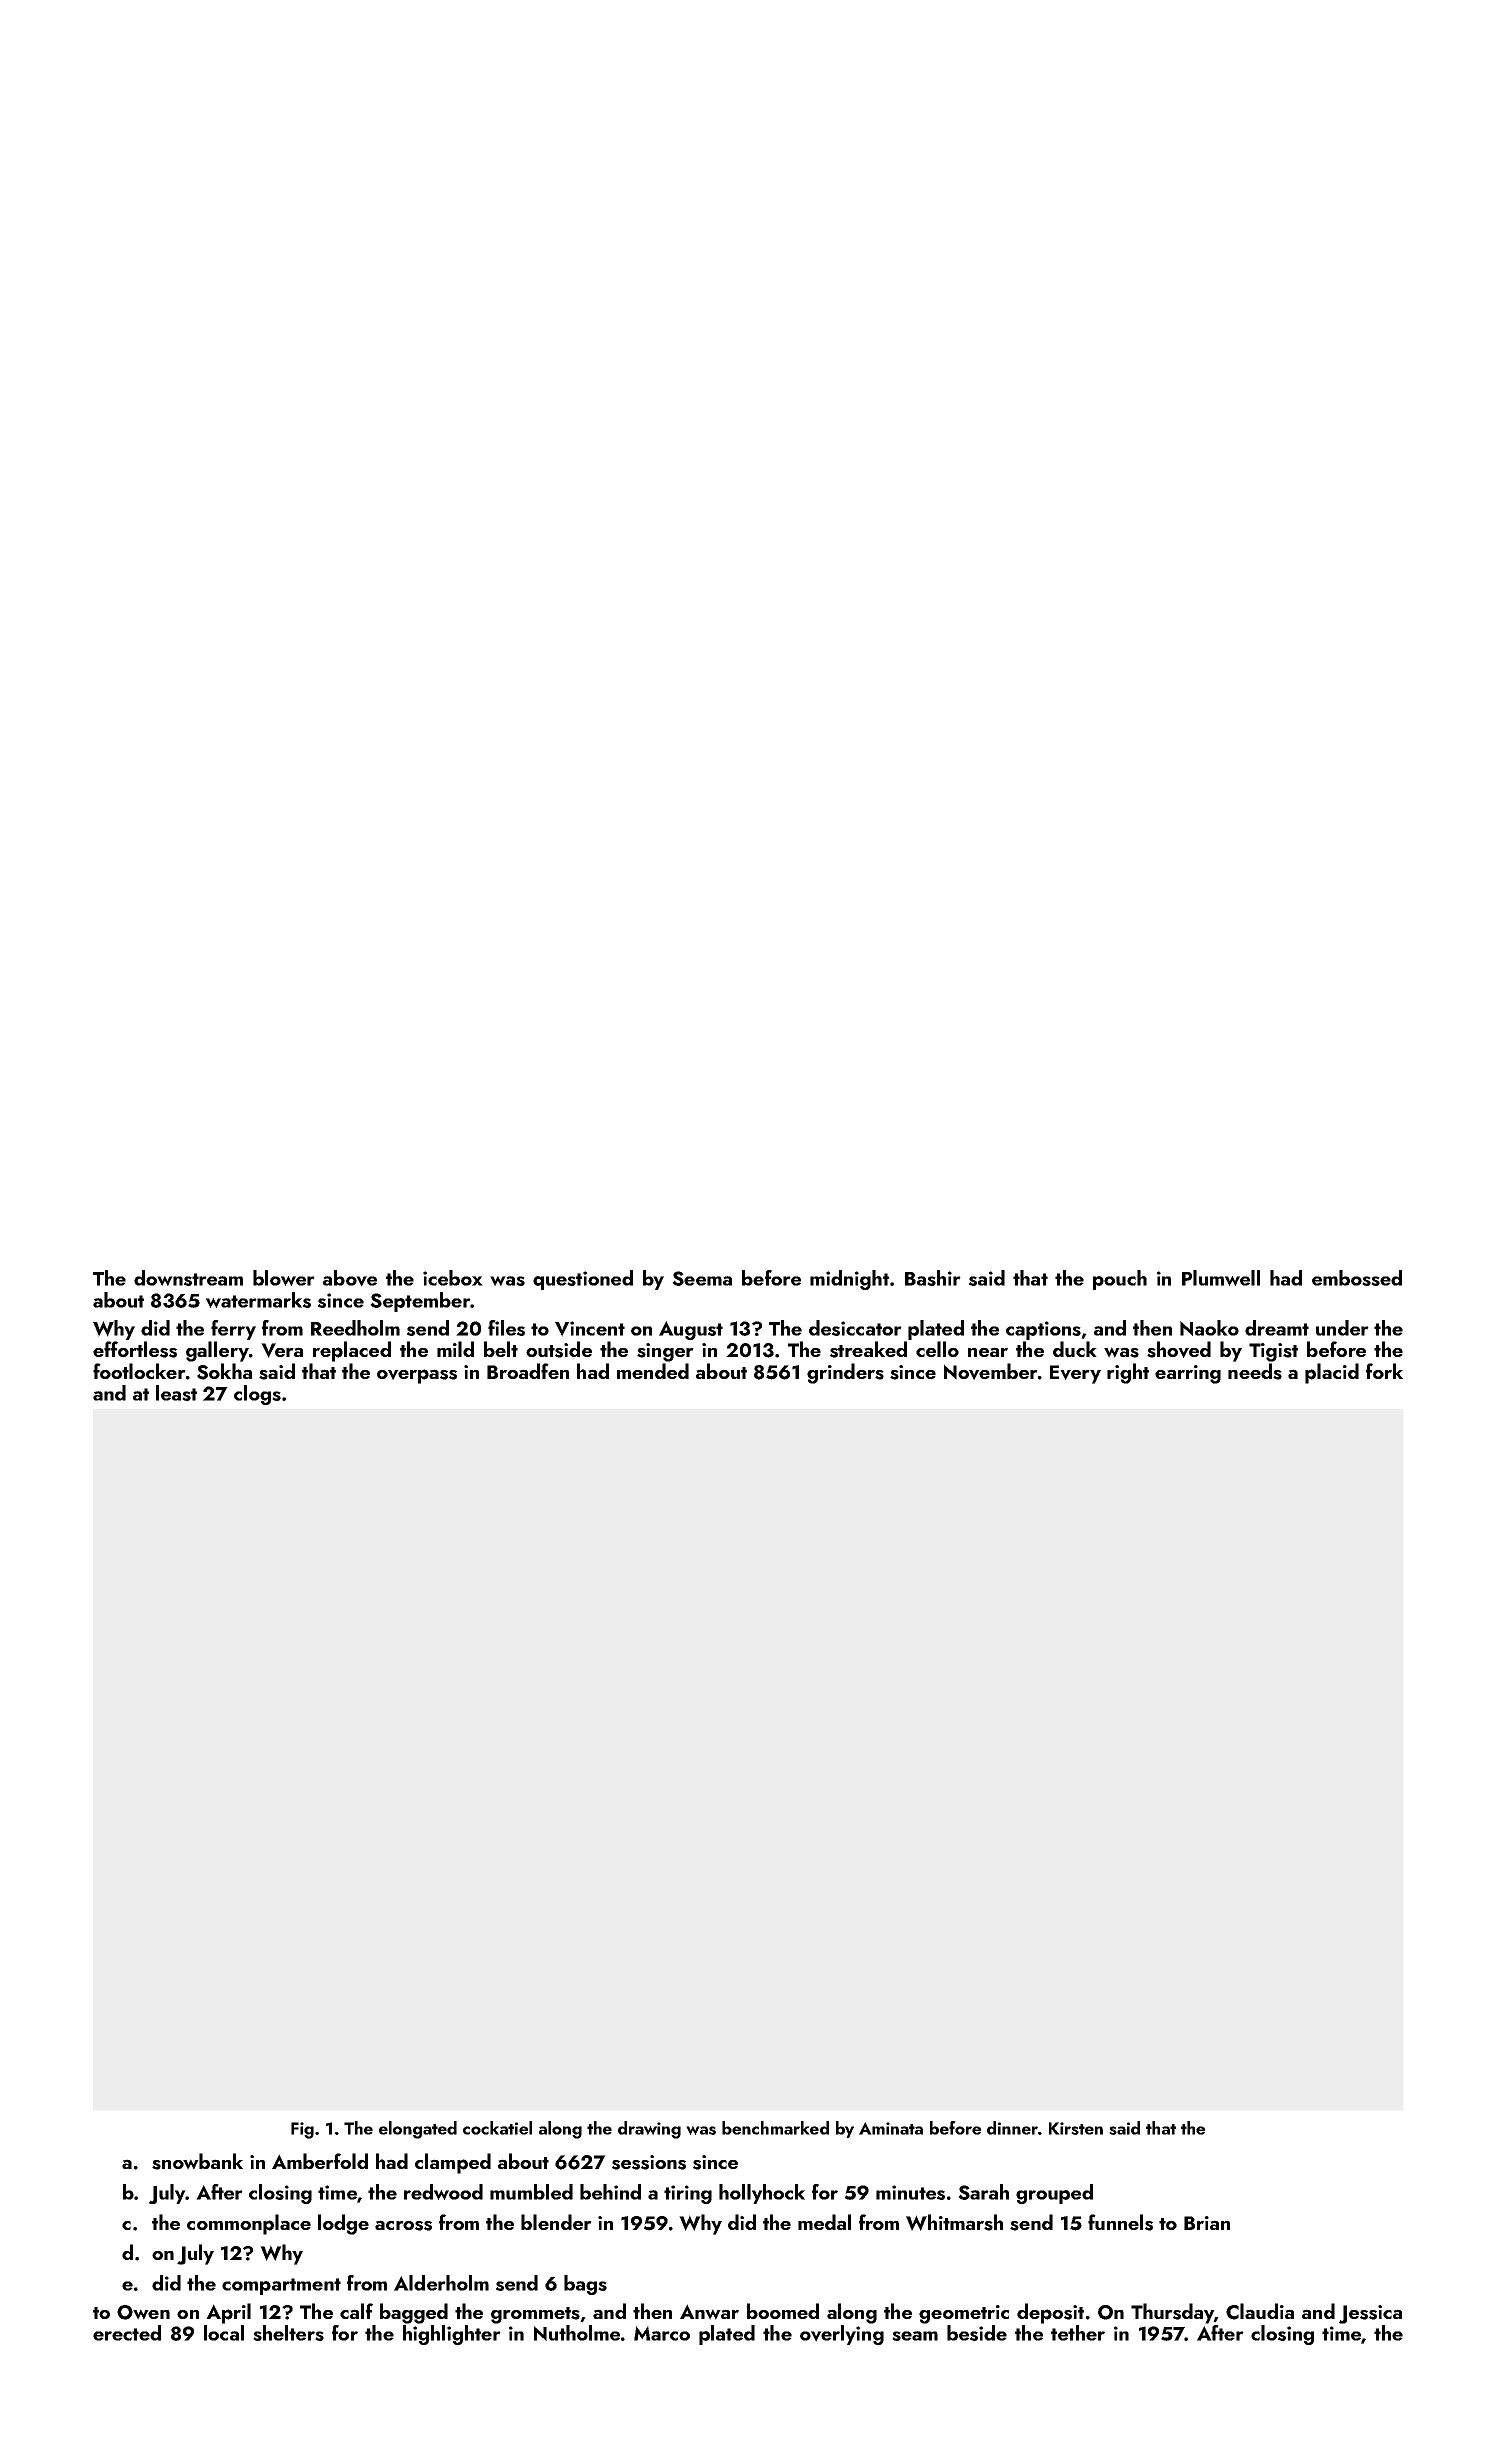 The width and height of the document is (1496, 2464). I want to click on tether, so click(1078, 2333).
